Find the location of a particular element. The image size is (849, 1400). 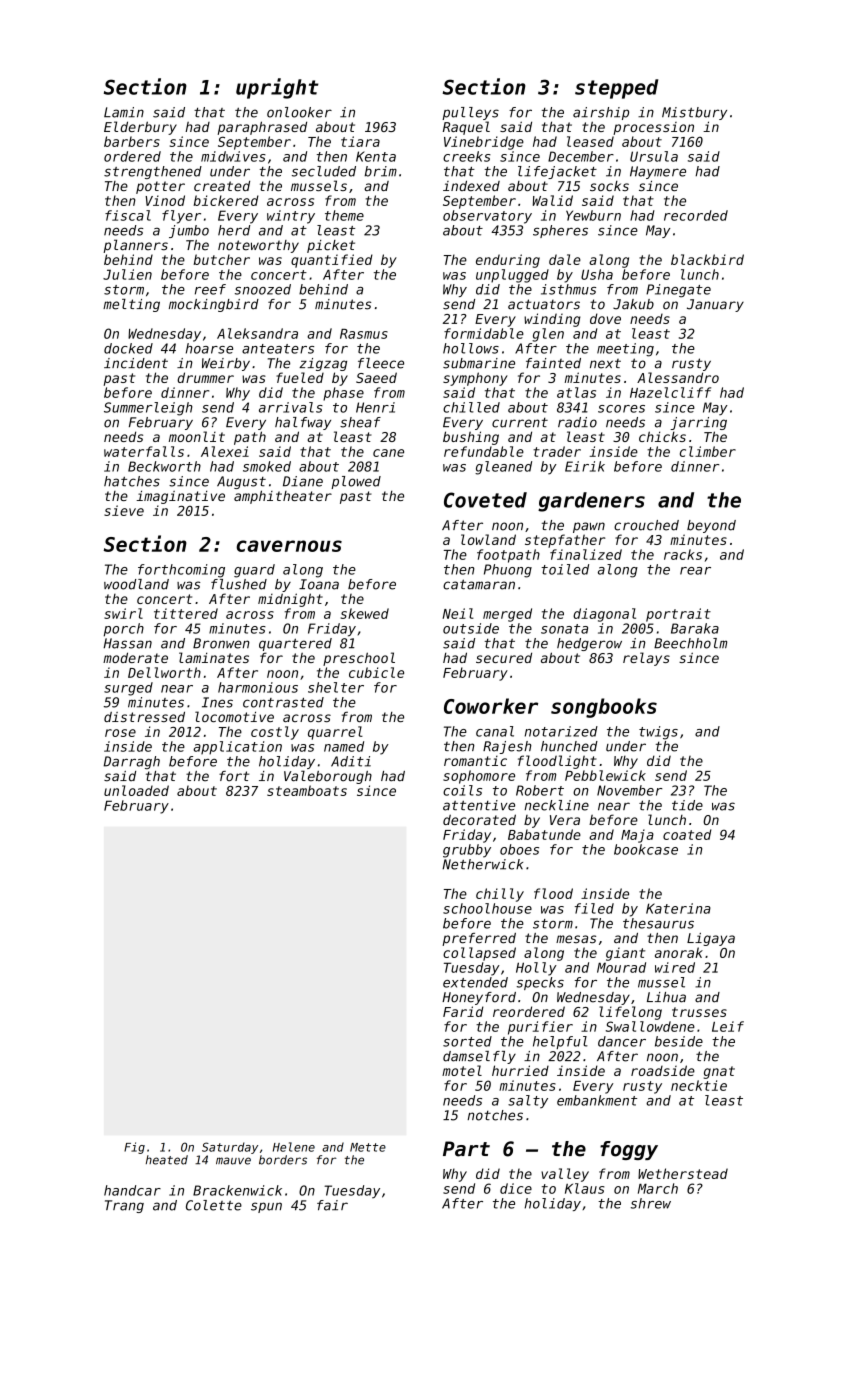

Mourad is located at coordinates (621, 967).
